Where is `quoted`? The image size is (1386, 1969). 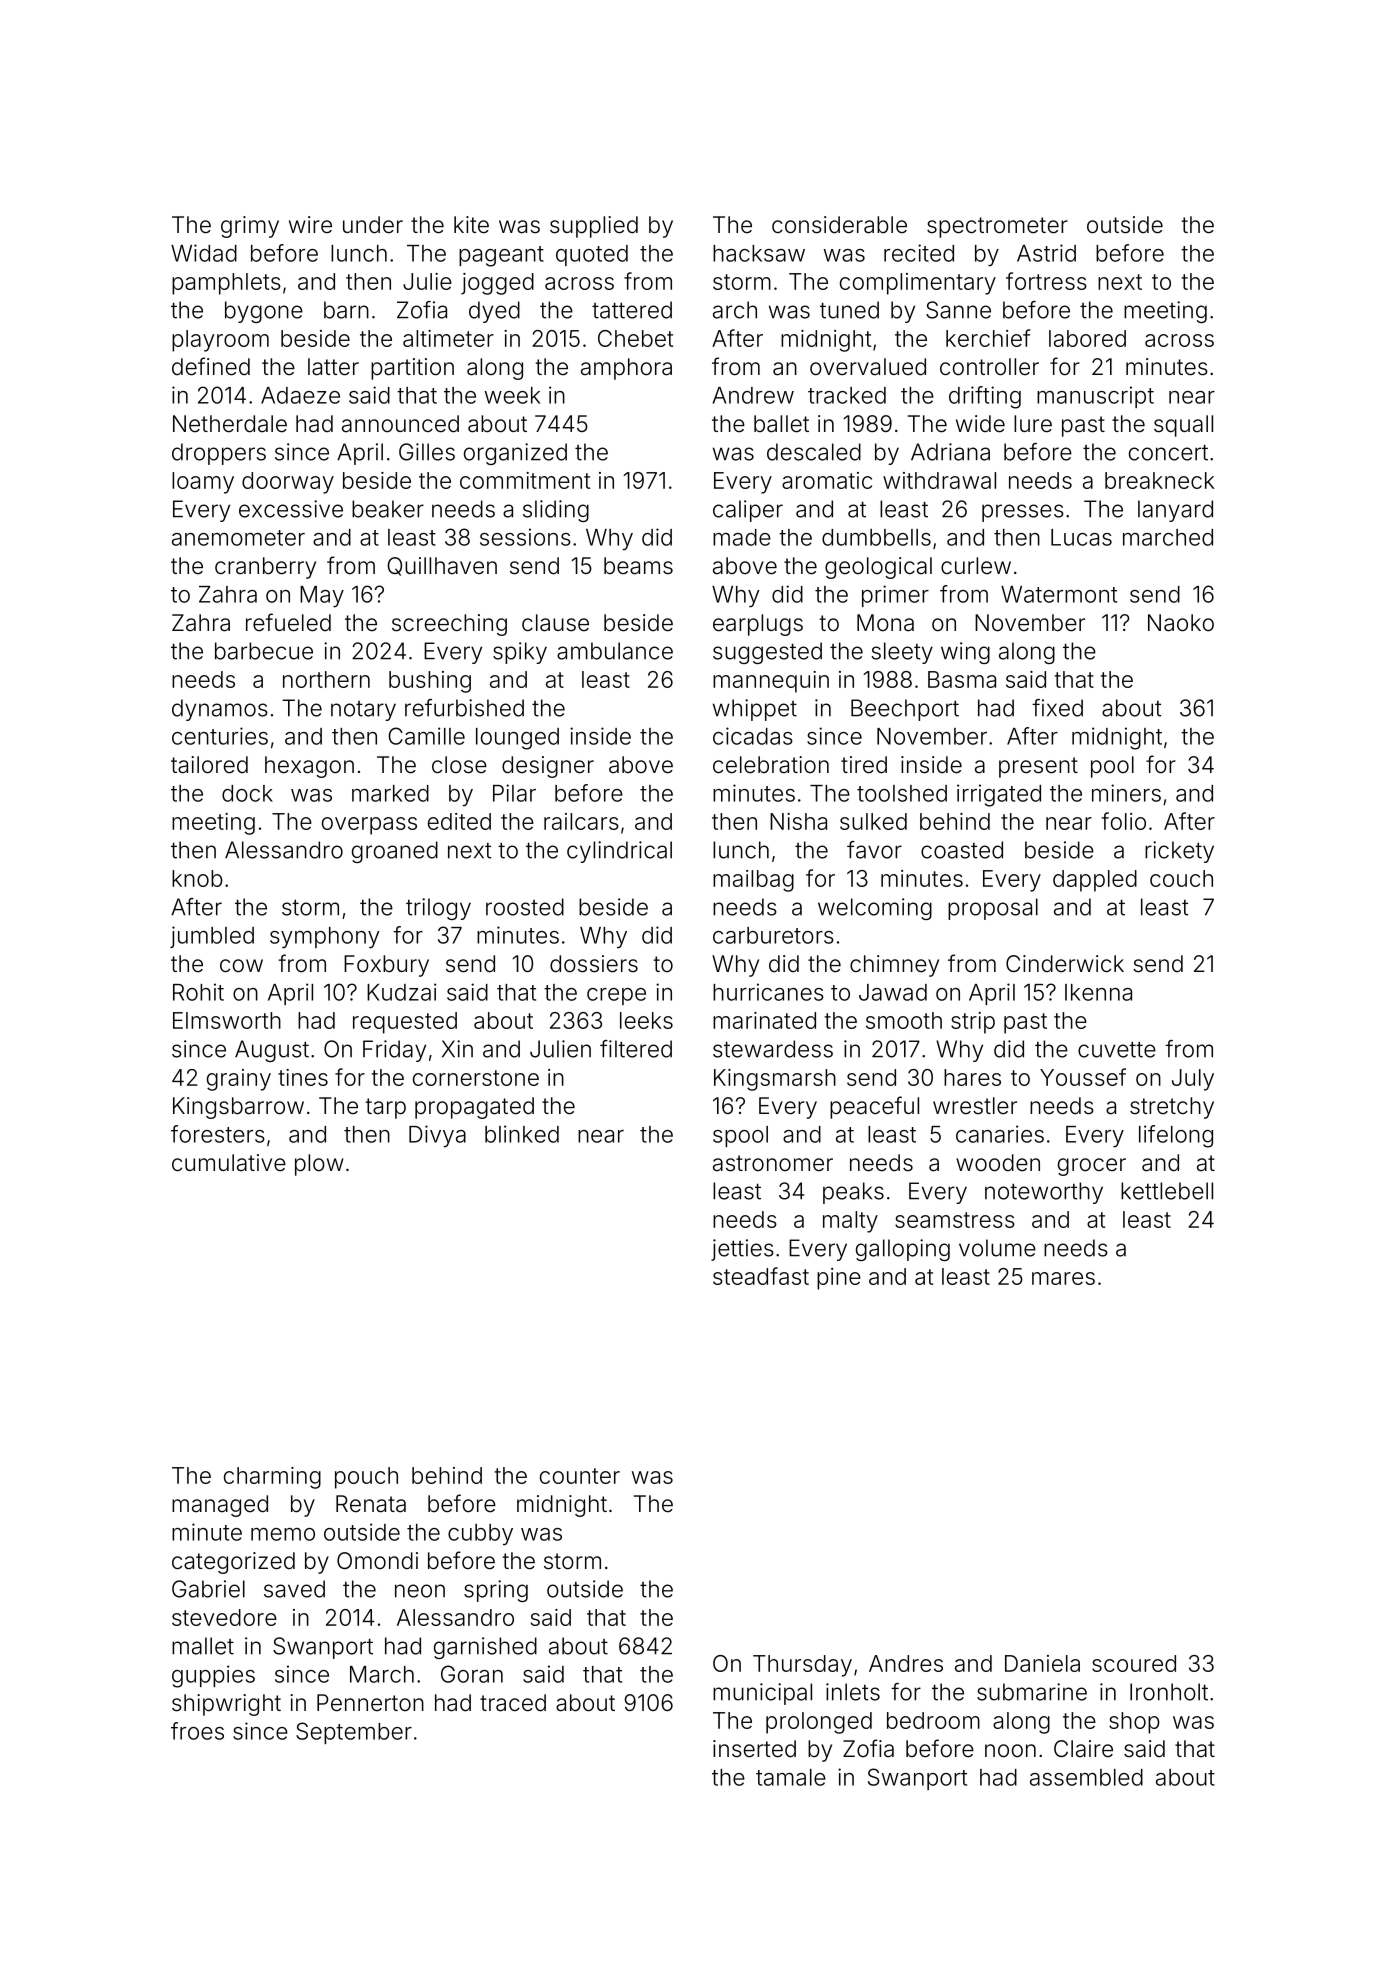 quoted is located at coordinates (592, 255).
